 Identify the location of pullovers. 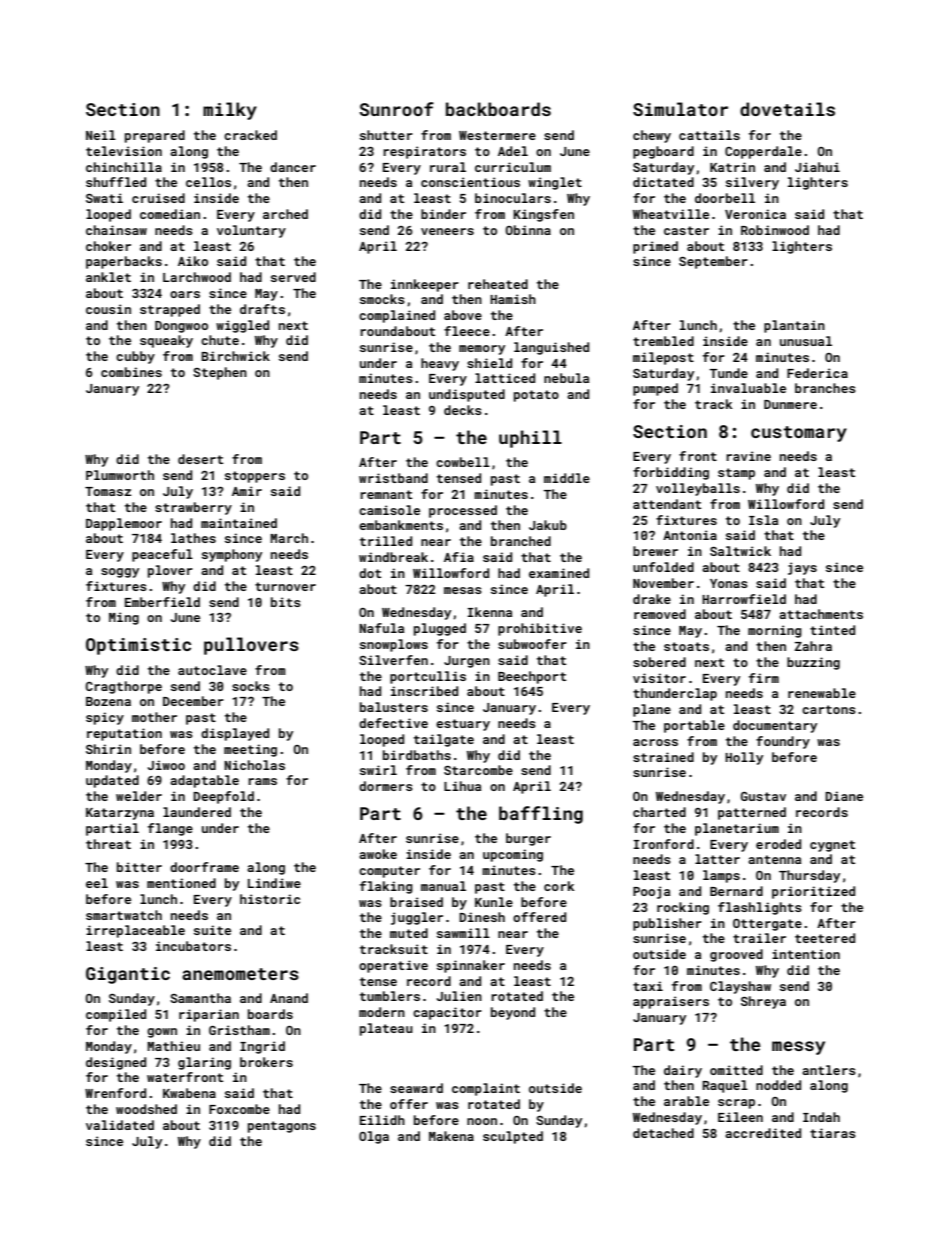
(251, 646).
